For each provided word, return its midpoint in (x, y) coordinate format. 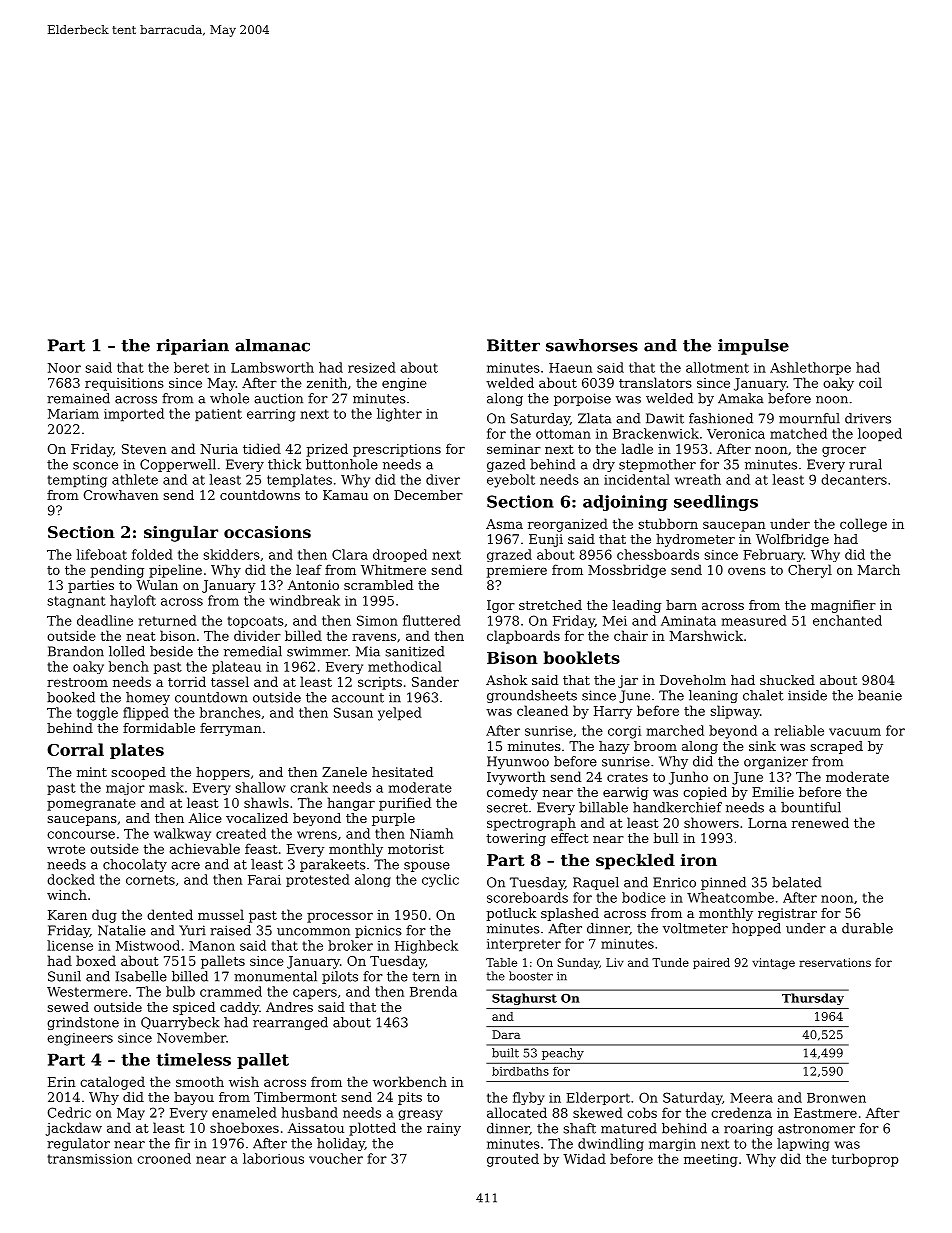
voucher (336, 1158)
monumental (275, 976)
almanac (272, 345)
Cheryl (810, 571)
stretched (550, 605)
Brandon (76, 651)
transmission (90, 1159)
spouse (427, 867)
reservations (835, 962)
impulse (753, 347)
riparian (193, 347)
